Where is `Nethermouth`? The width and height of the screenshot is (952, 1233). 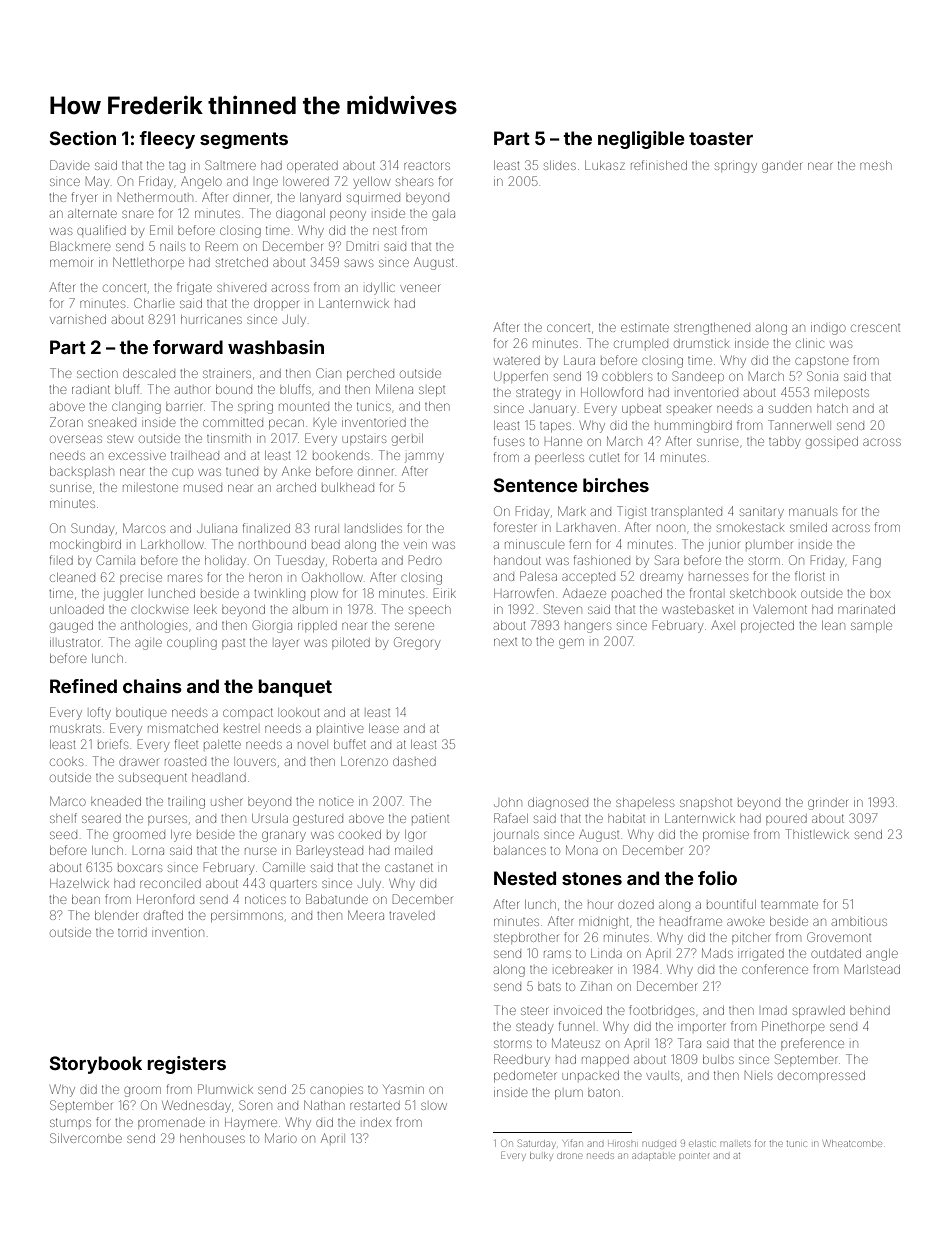 Nethermouth is located at coordinates (155, 197).
